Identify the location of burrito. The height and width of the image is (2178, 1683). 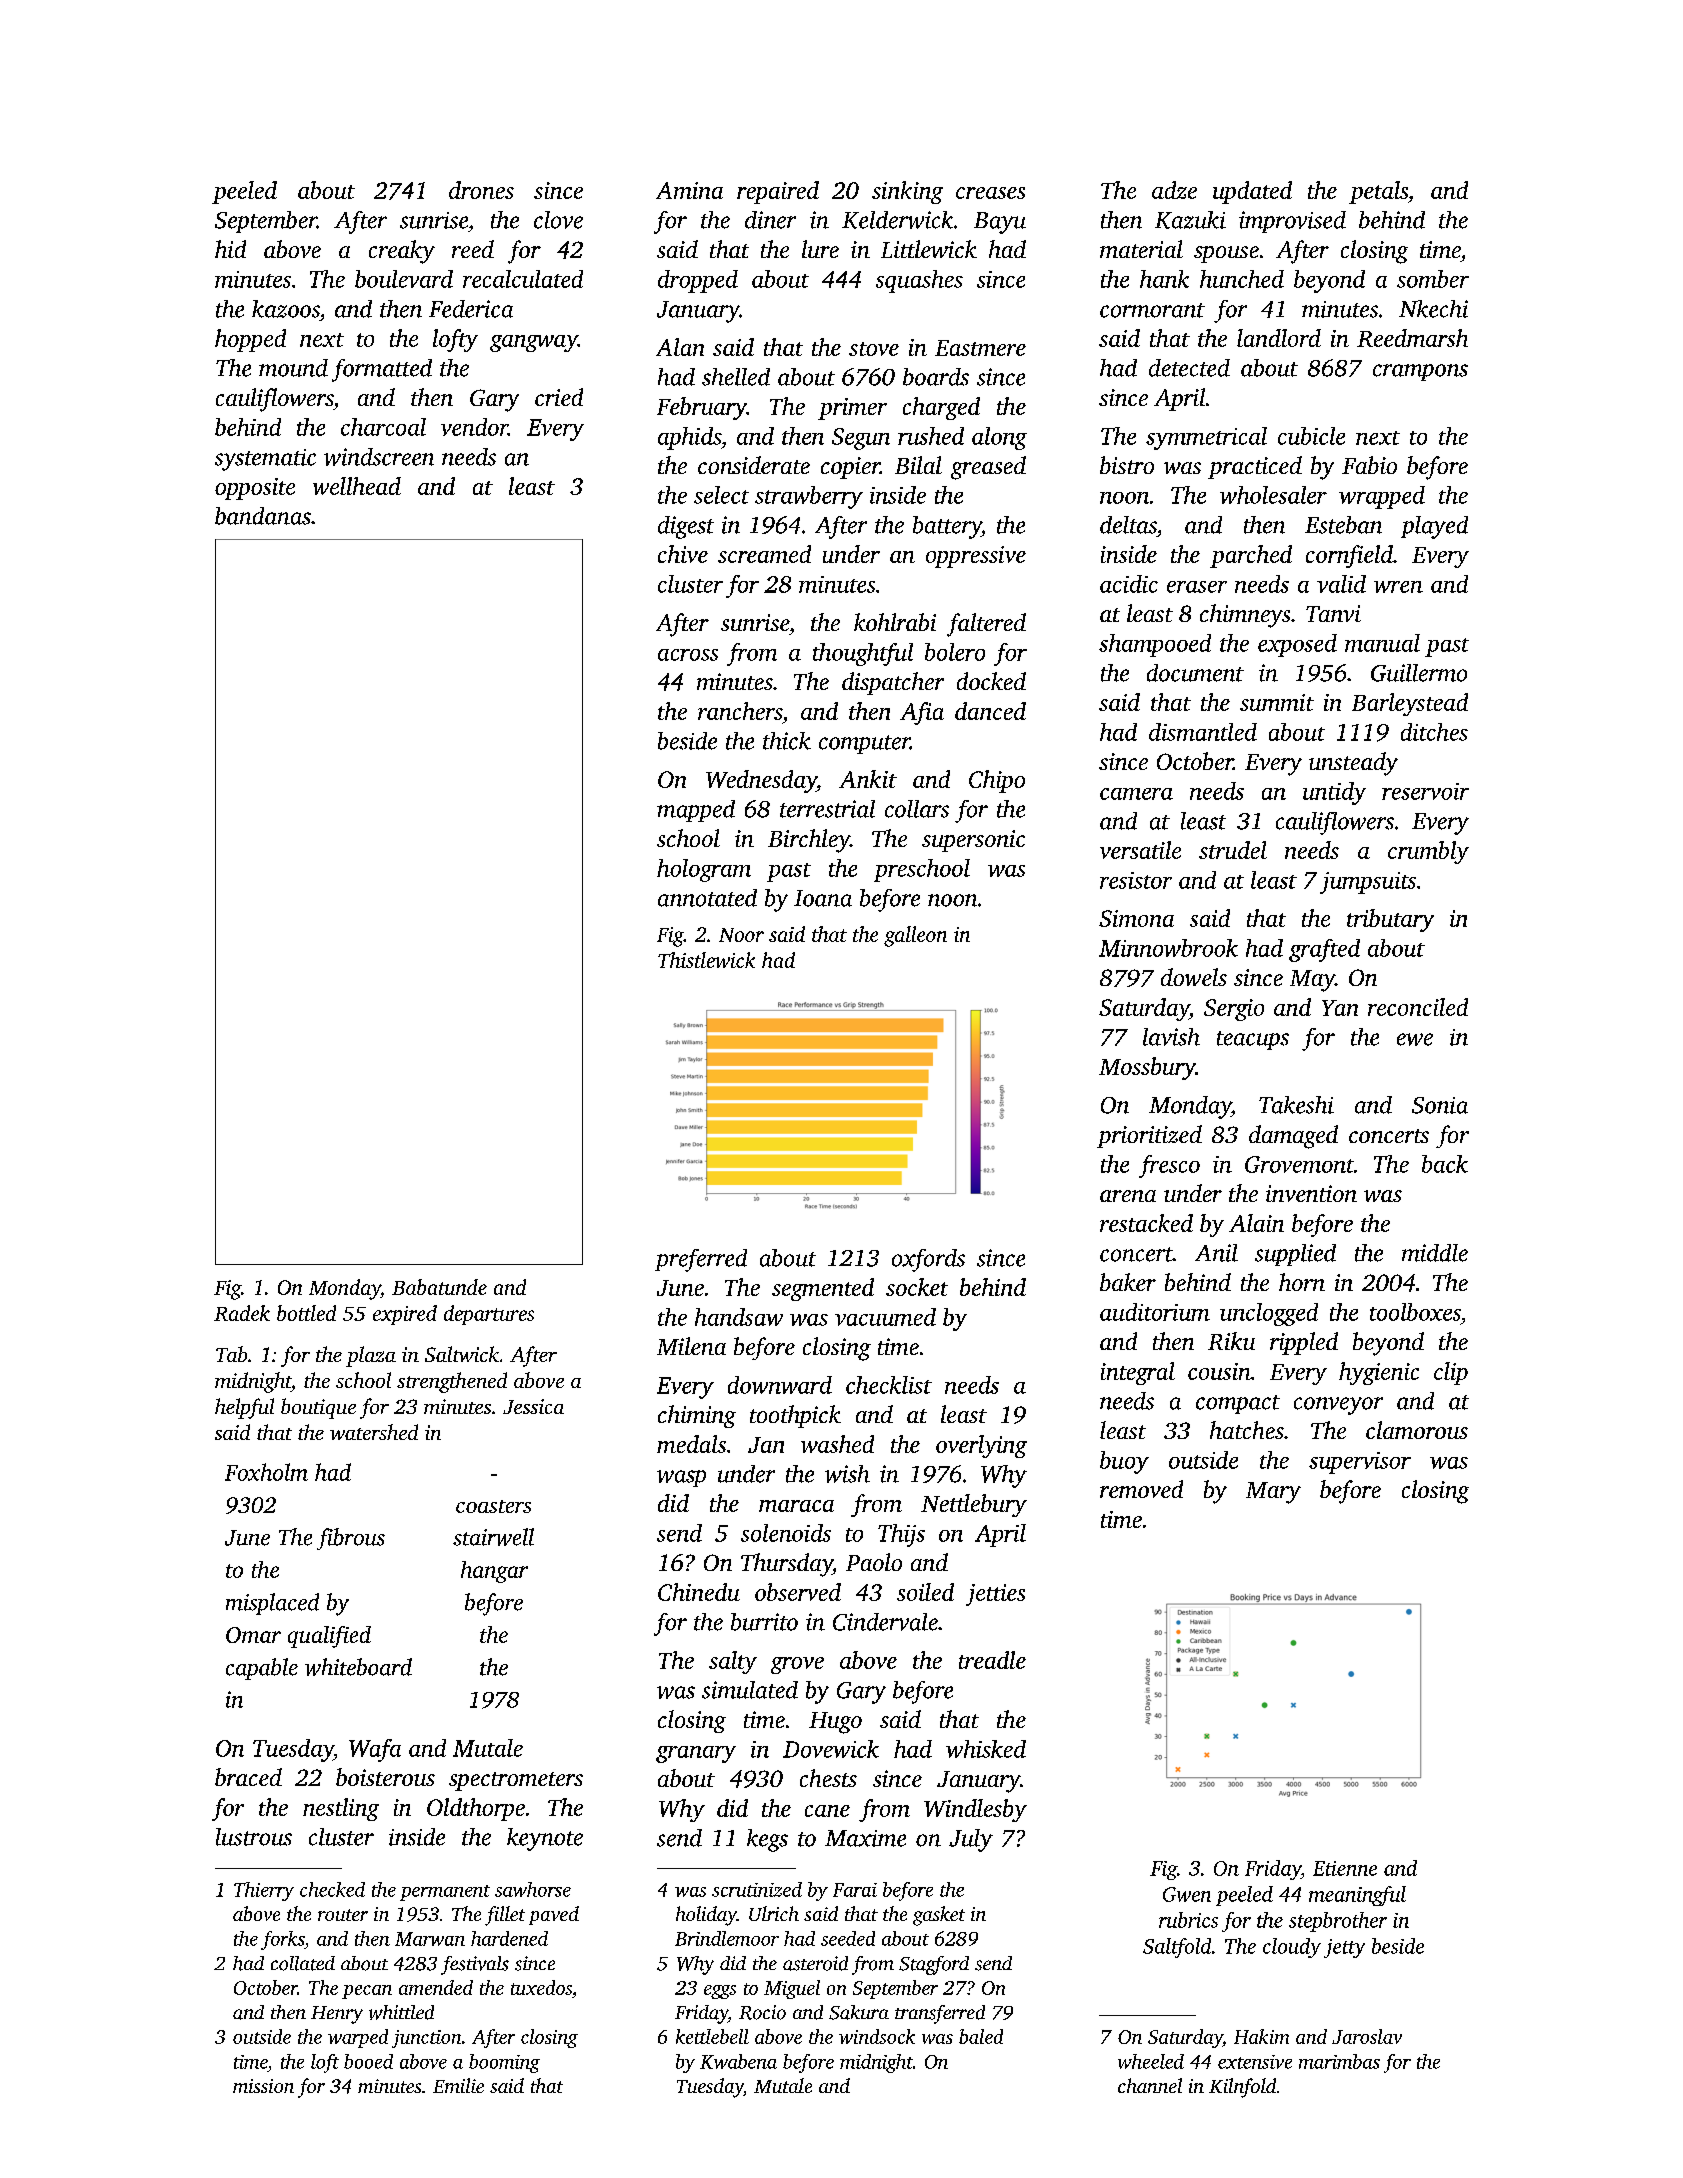
(764, 1622).
